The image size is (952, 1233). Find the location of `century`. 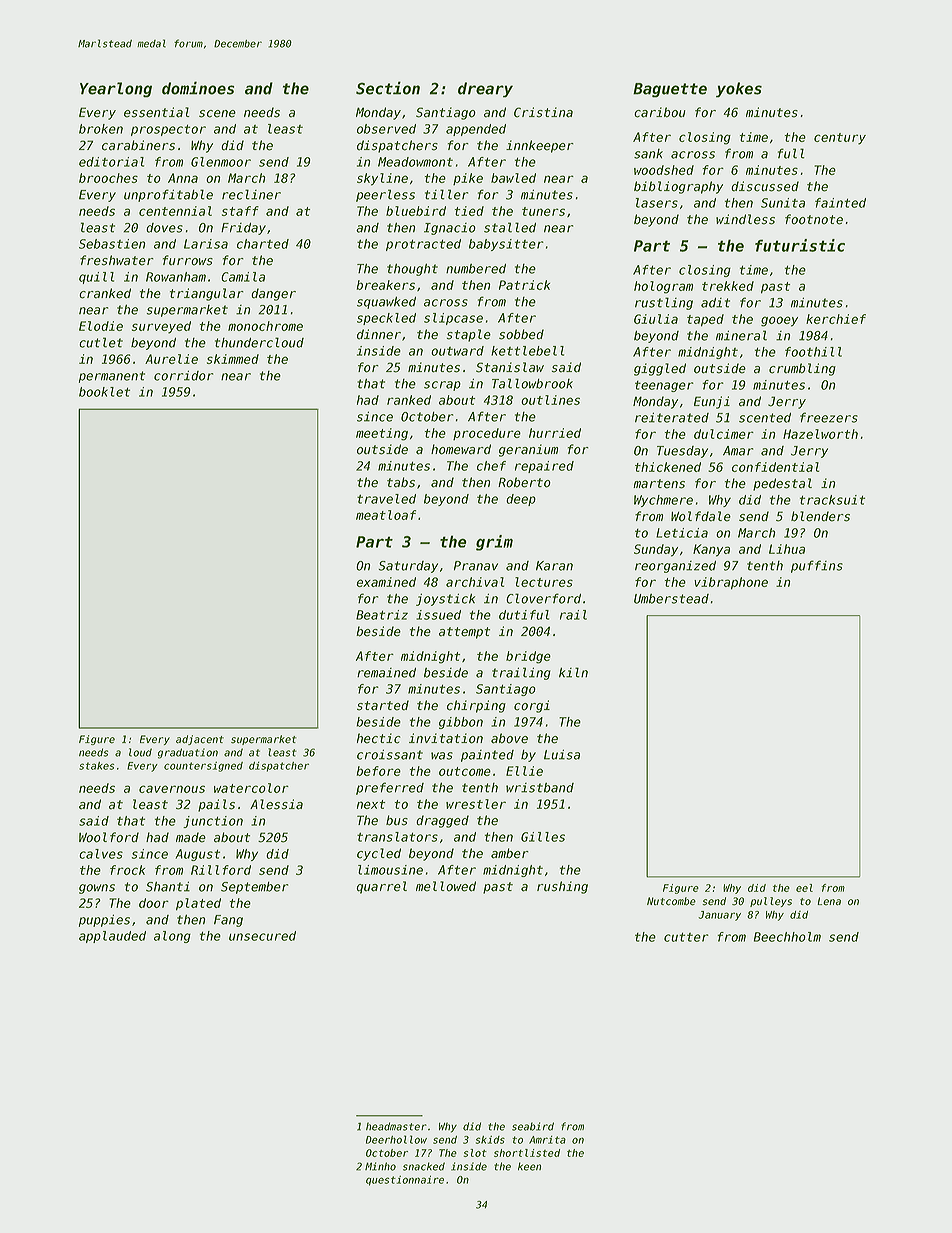

century is located at coordinates (840, 139).
